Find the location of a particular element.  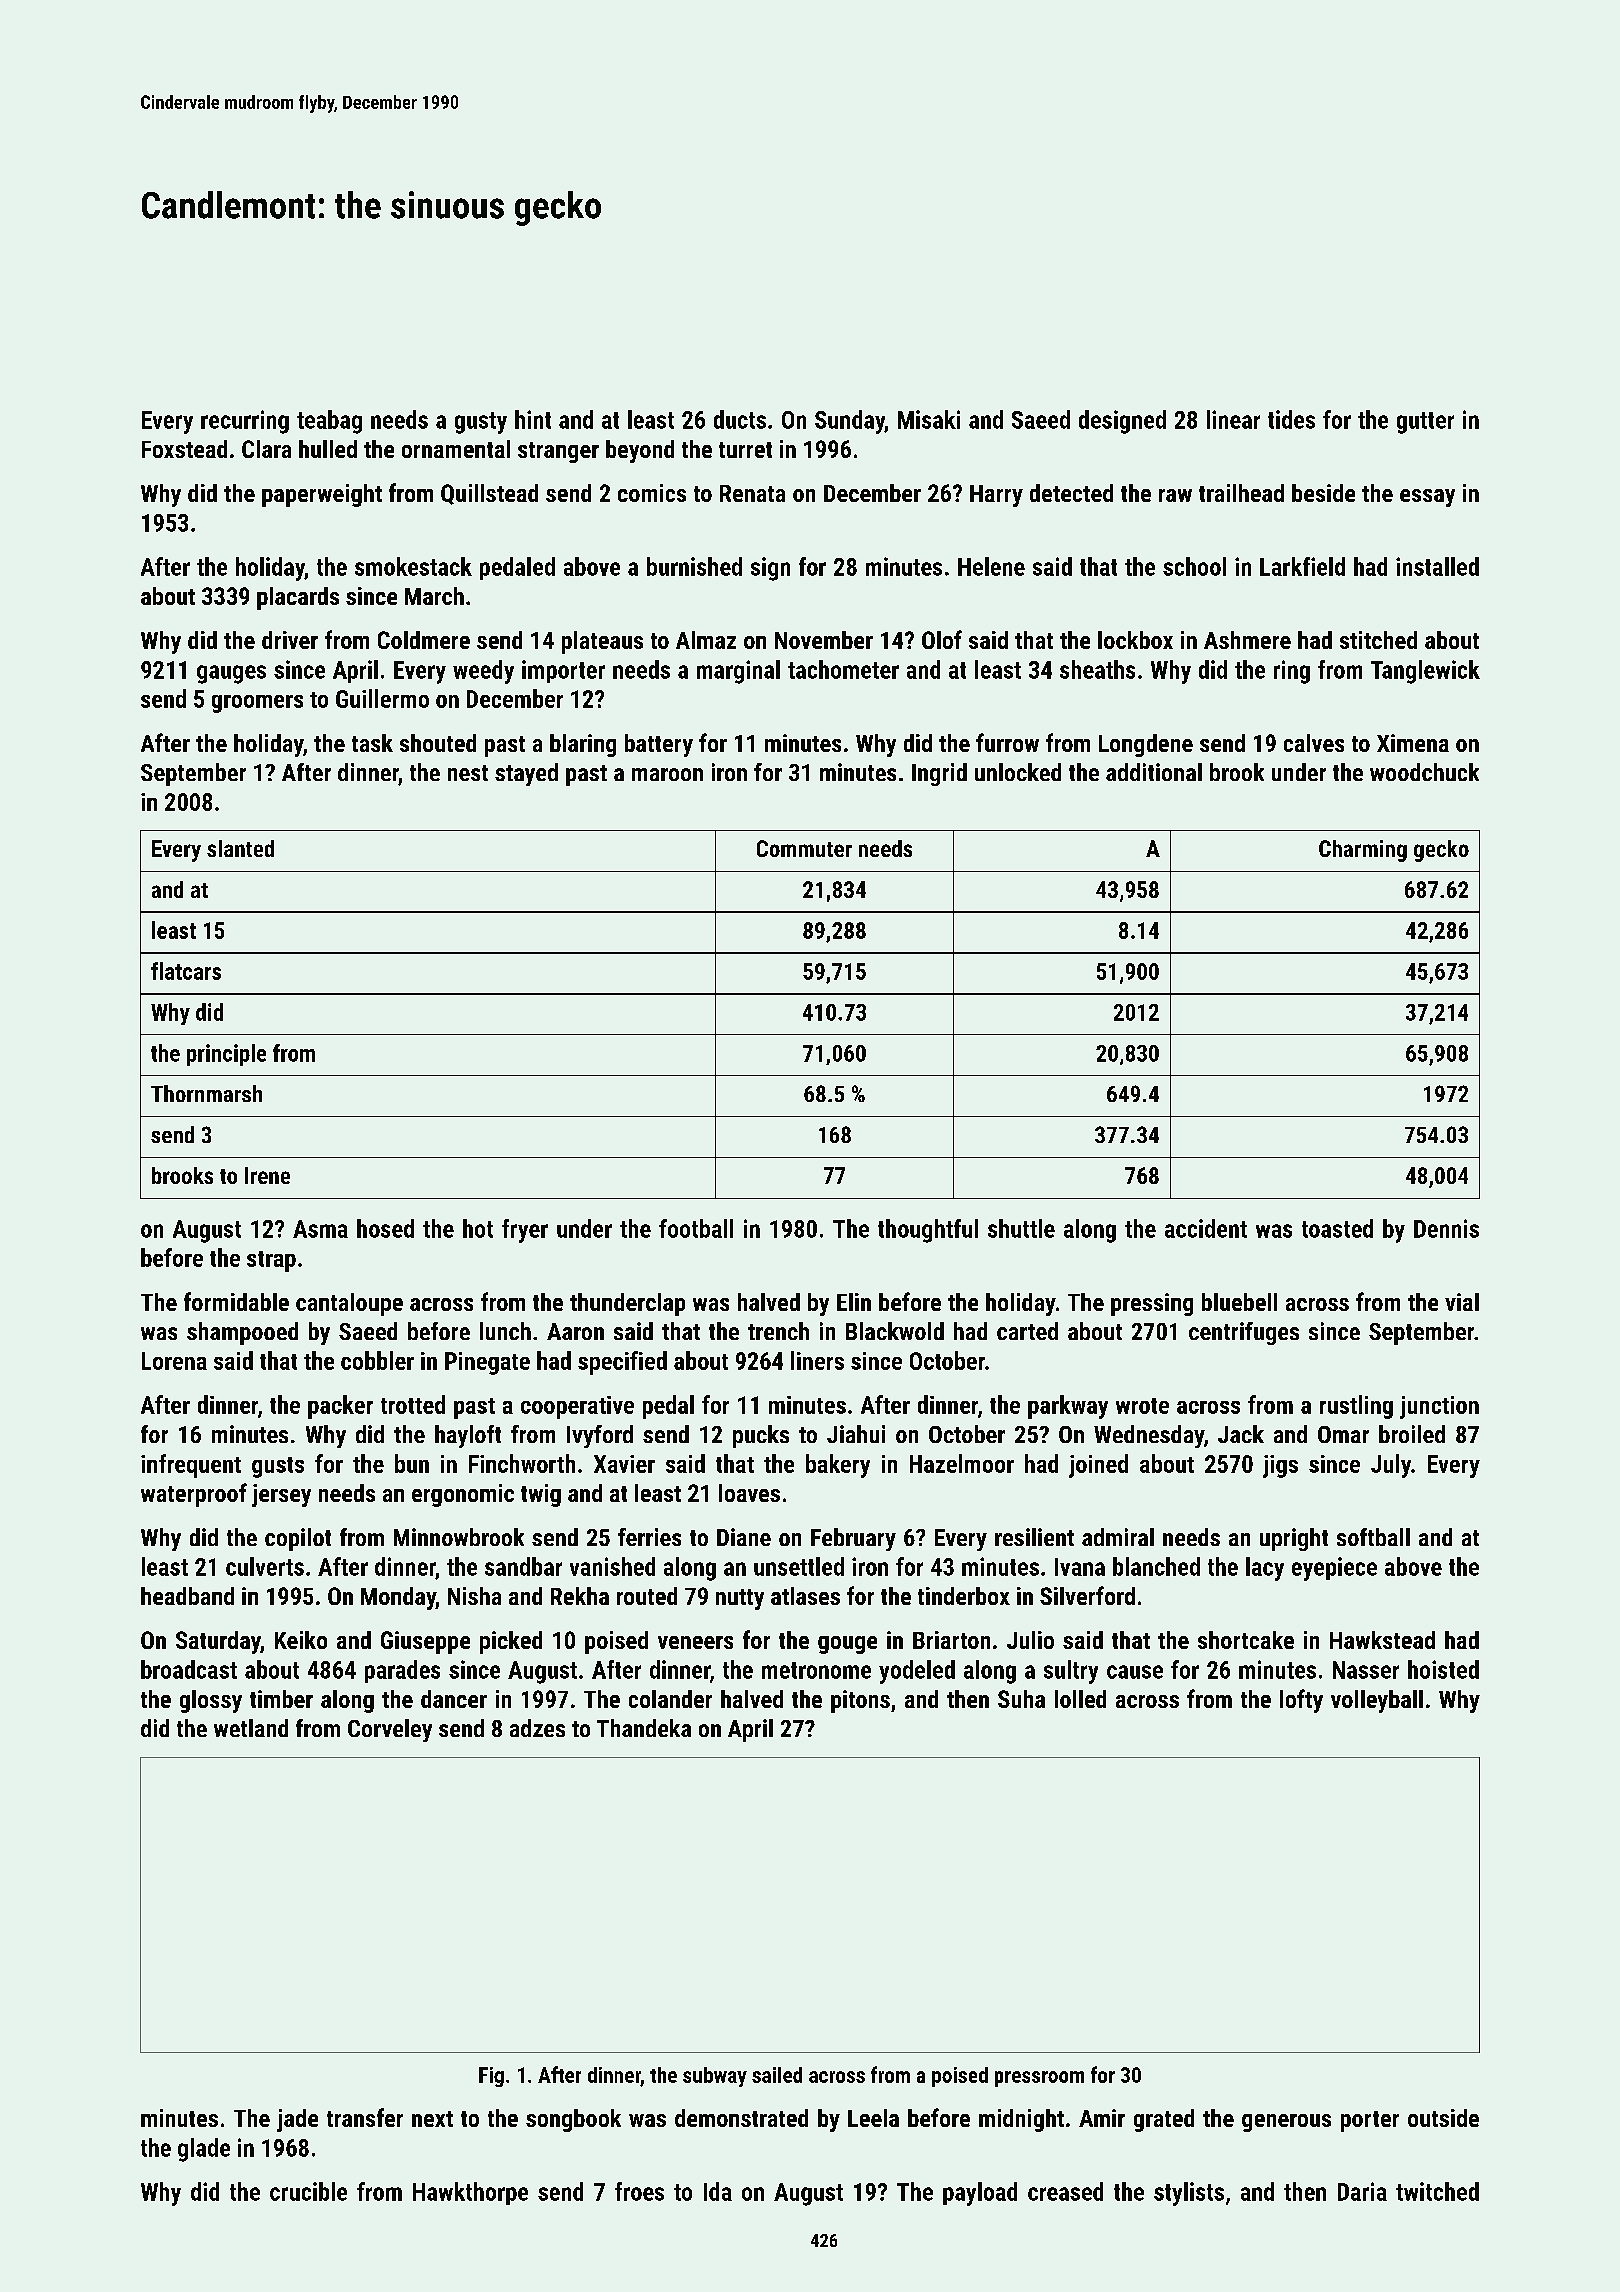

volleyball is located at coordinates (1377, 1701).
